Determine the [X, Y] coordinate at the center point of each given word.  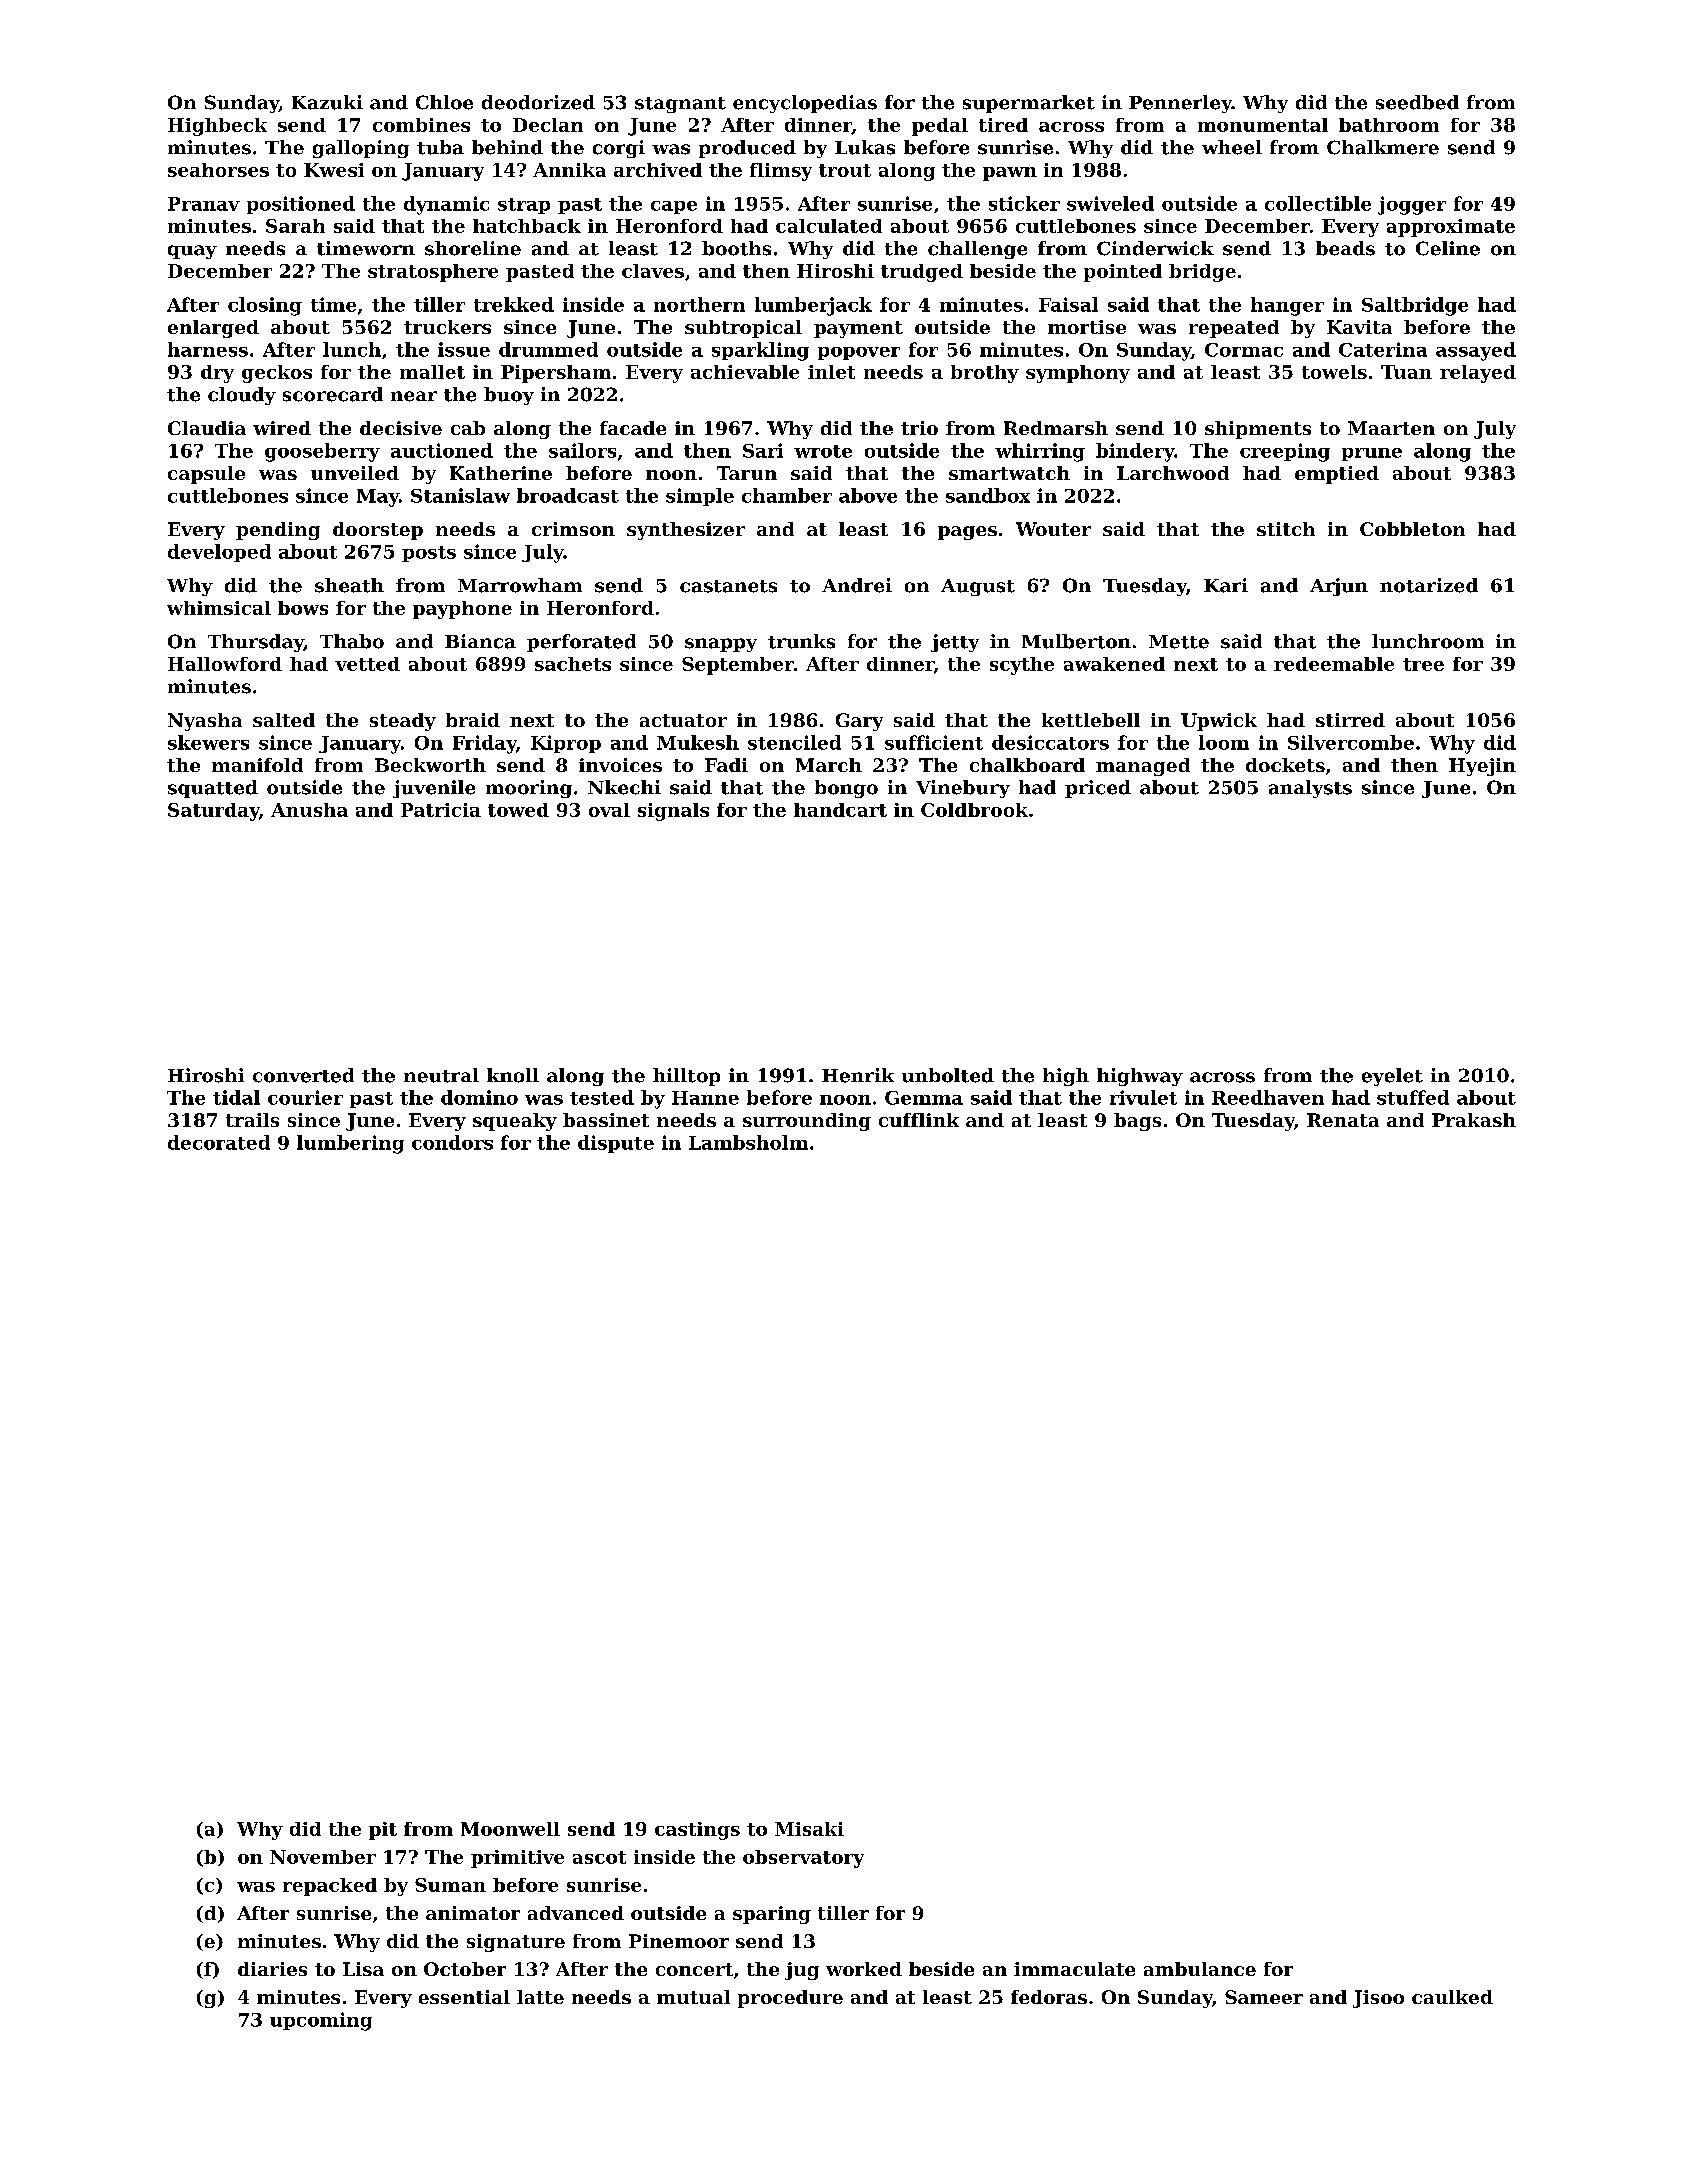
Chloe [444, 102]
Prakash [1474, 1120]
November [323, 1857]
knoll [513, 1075]
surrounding [807, 1122]
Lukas [865, 147]
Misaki [809, 1829]
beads [1345, 248]
